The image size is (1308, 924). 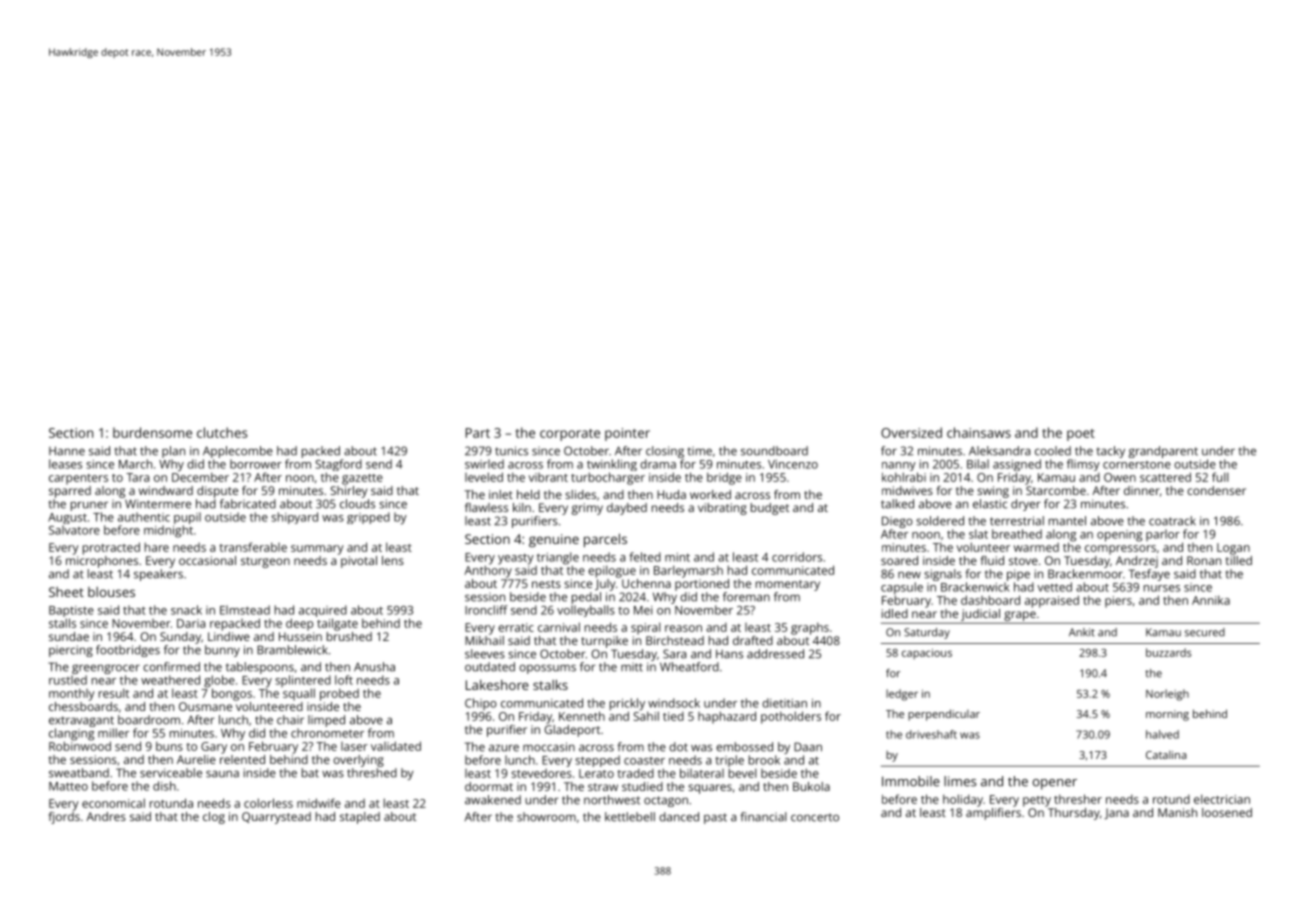 What do you see at coordinates (1166, 755) in the screenshot?
I see `Catalina` at bounding box center [1166, 755].
